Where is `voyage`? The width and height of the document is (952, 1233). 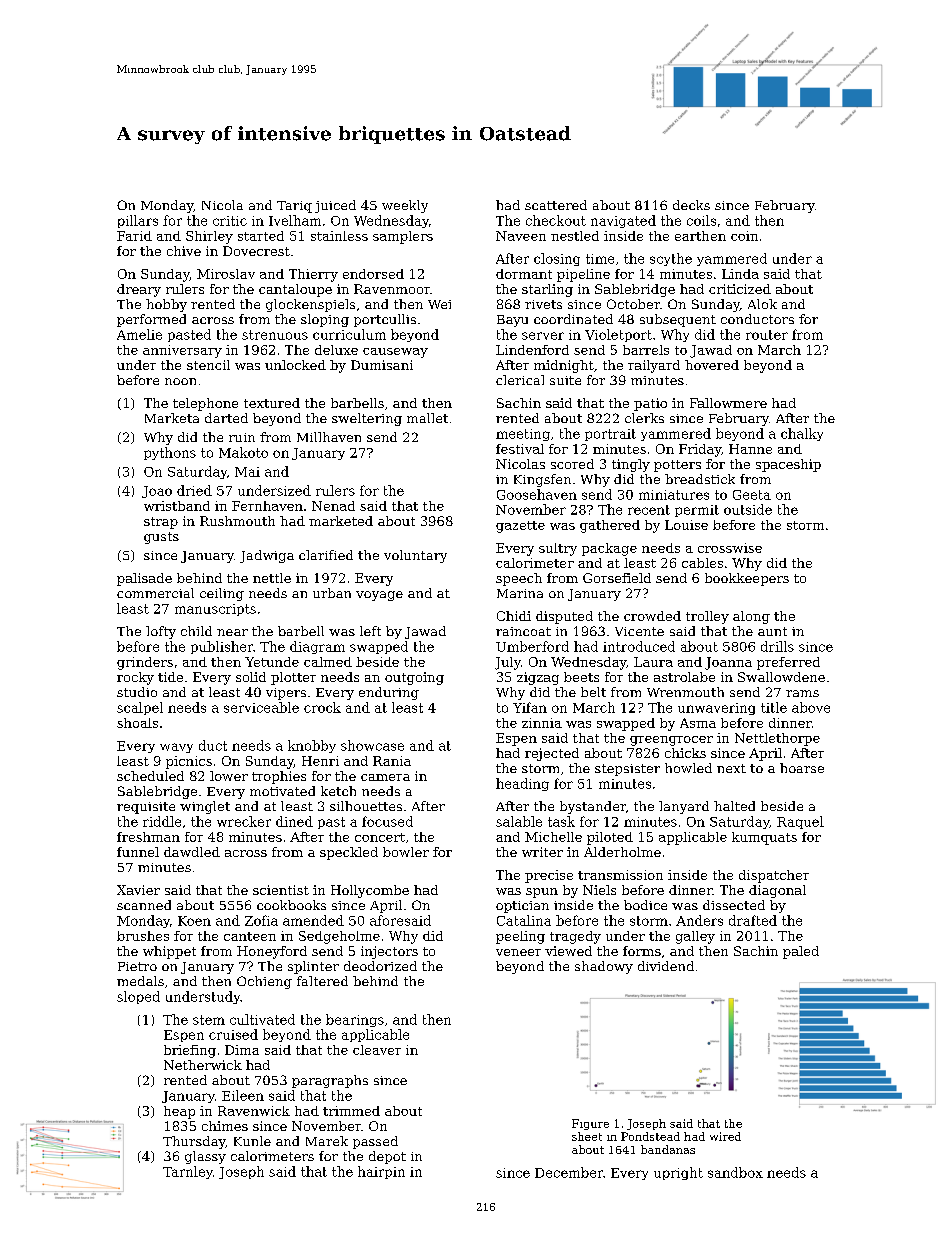 voyage is located at coordinates (379, 596).
